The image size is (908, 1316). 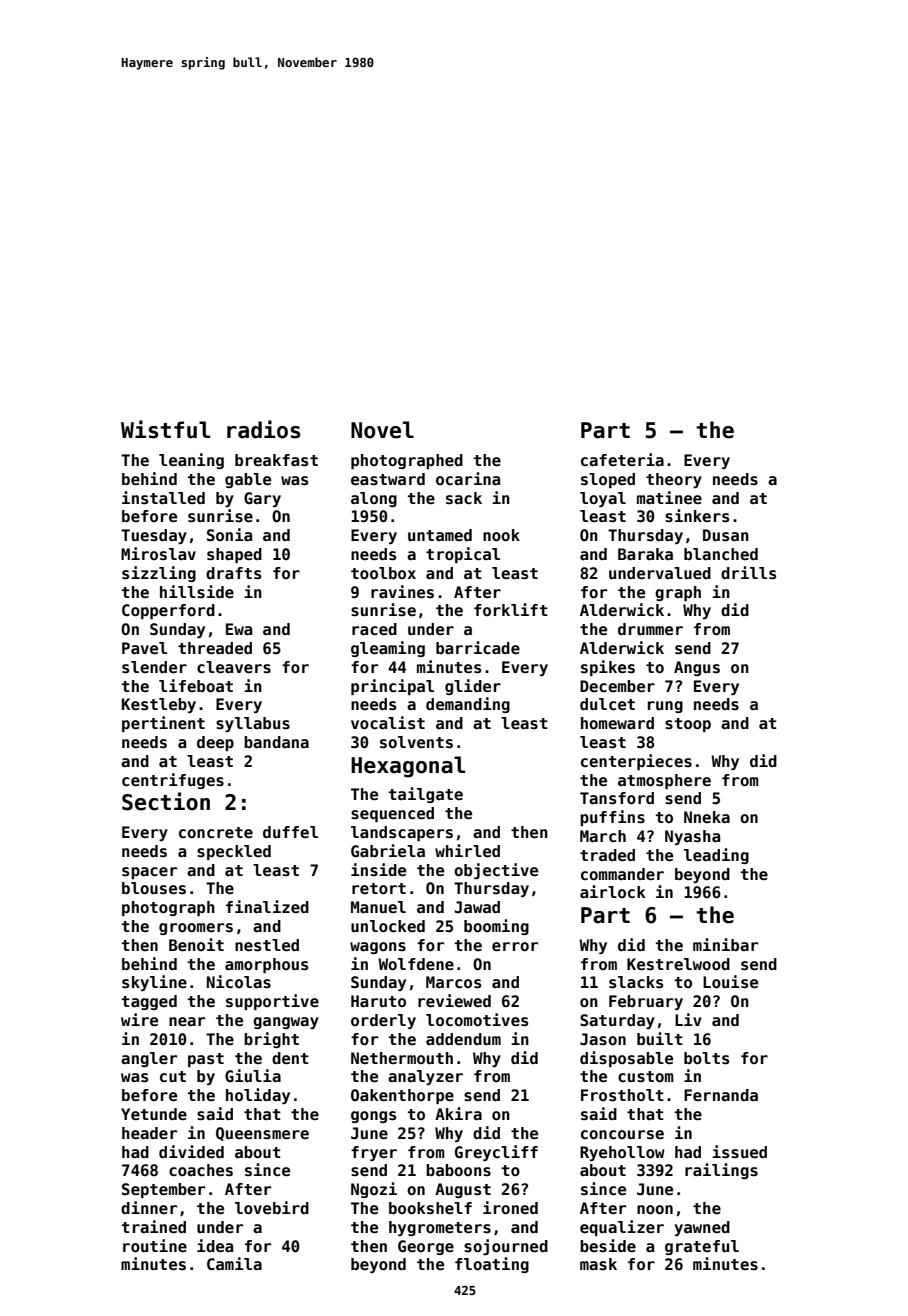 What do you see at coordinates (165, 429) in the image?
I see `Wistful` at bounding box center [165, 429].
